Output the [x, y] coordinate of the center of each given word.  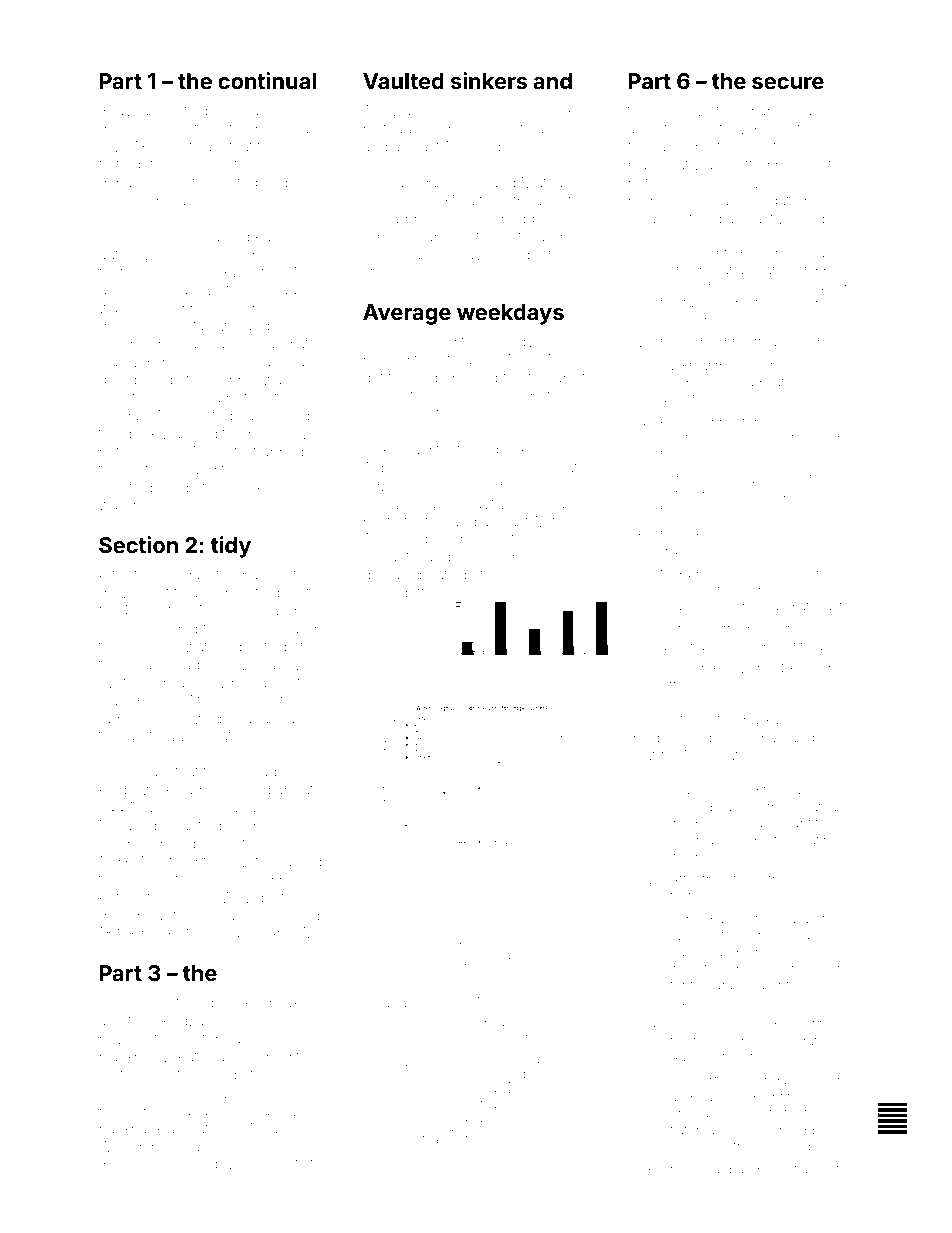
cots [515, 237]
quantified [778, 1098]
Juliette [819, 164]
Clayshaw [401, 962]
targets [289, 1131]
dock [140, 433]
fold [189, 1074]
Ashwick [686, 478]
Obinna [196, 236]
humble [722, 1025]
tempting [198, 863]
